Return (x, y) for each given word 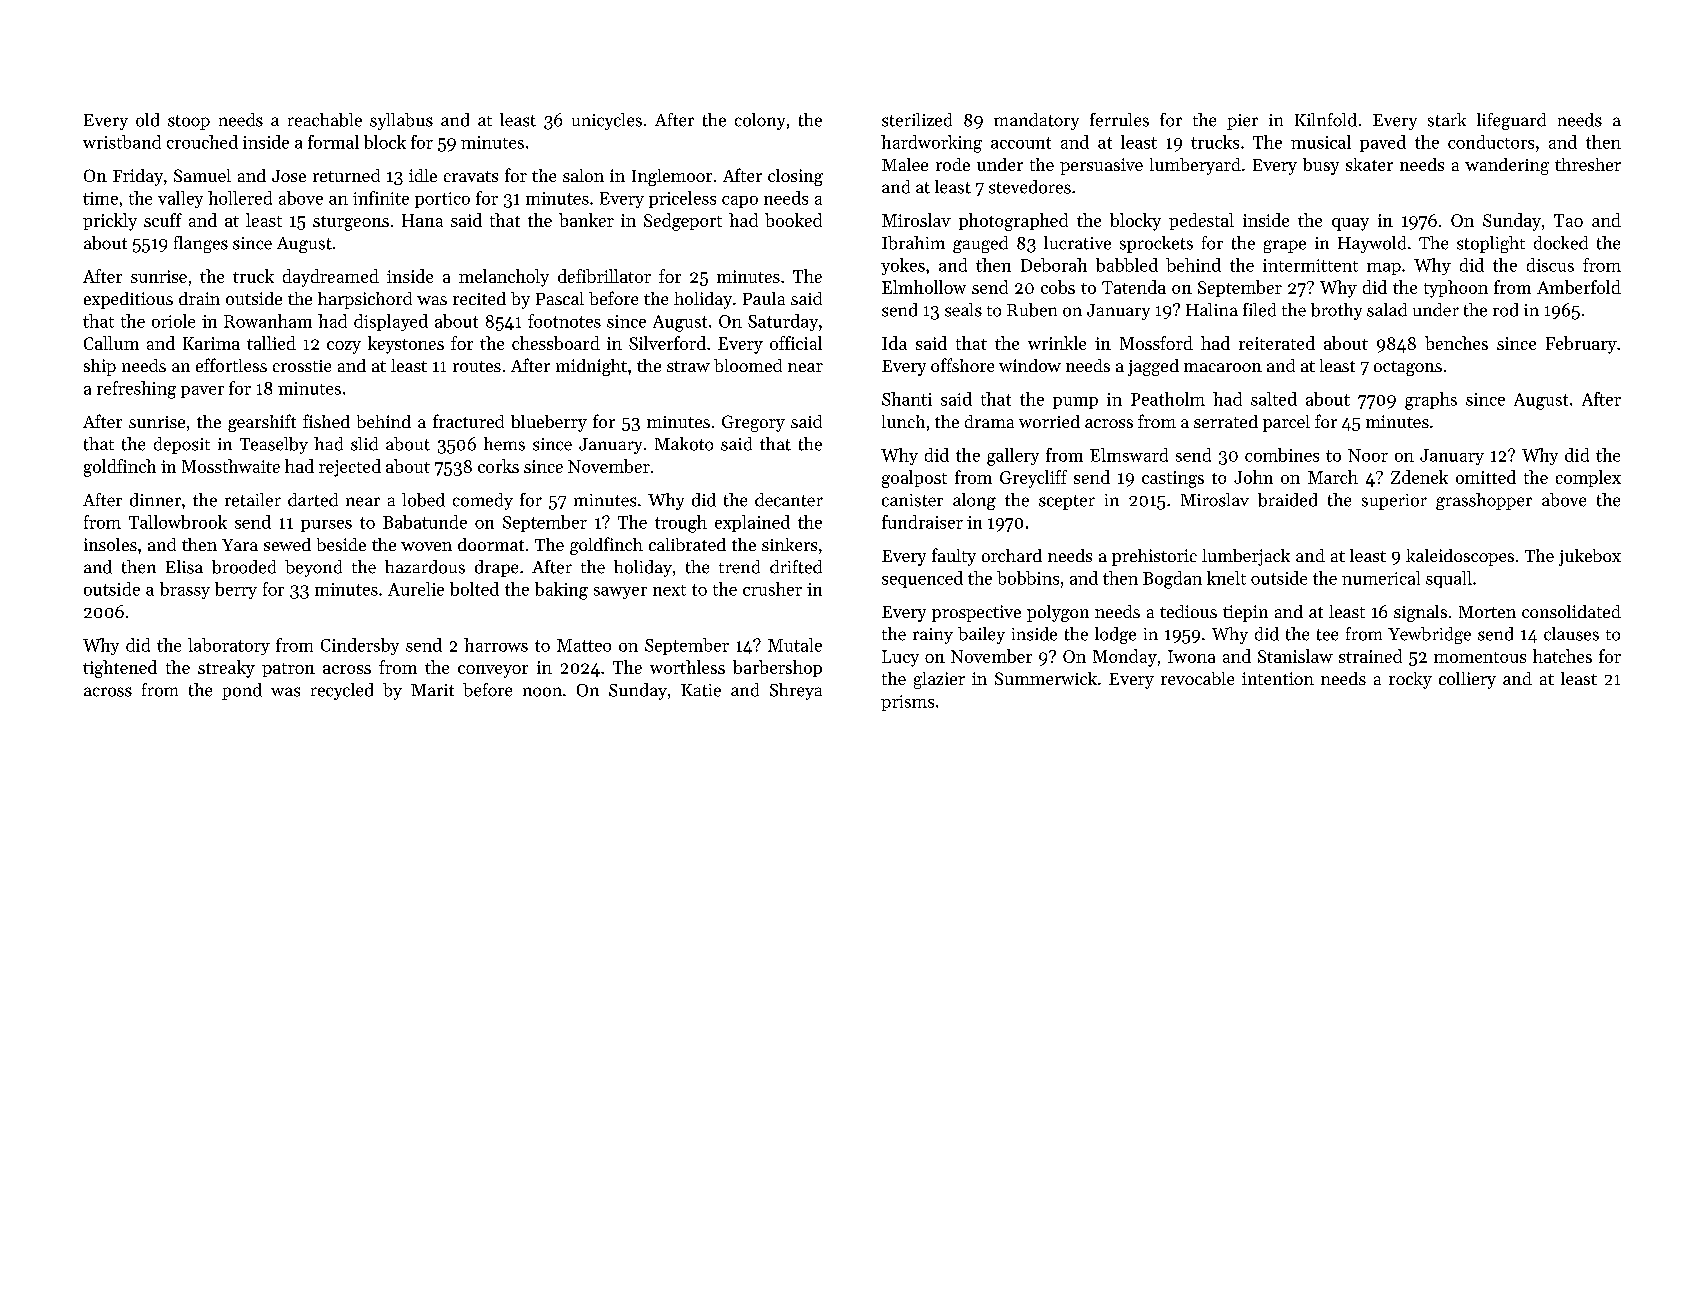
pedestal (1201, 221)
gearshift (262, 423)
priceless (682, 199)
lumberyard (1195, 166)
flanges (201, 244)
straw (688, 366)
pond (242, 691)
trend (739, 567)
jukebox (1590, 557)
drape (496, 568)
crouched (202, 142)
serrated (1226, 421)
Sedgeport (683, 222)
